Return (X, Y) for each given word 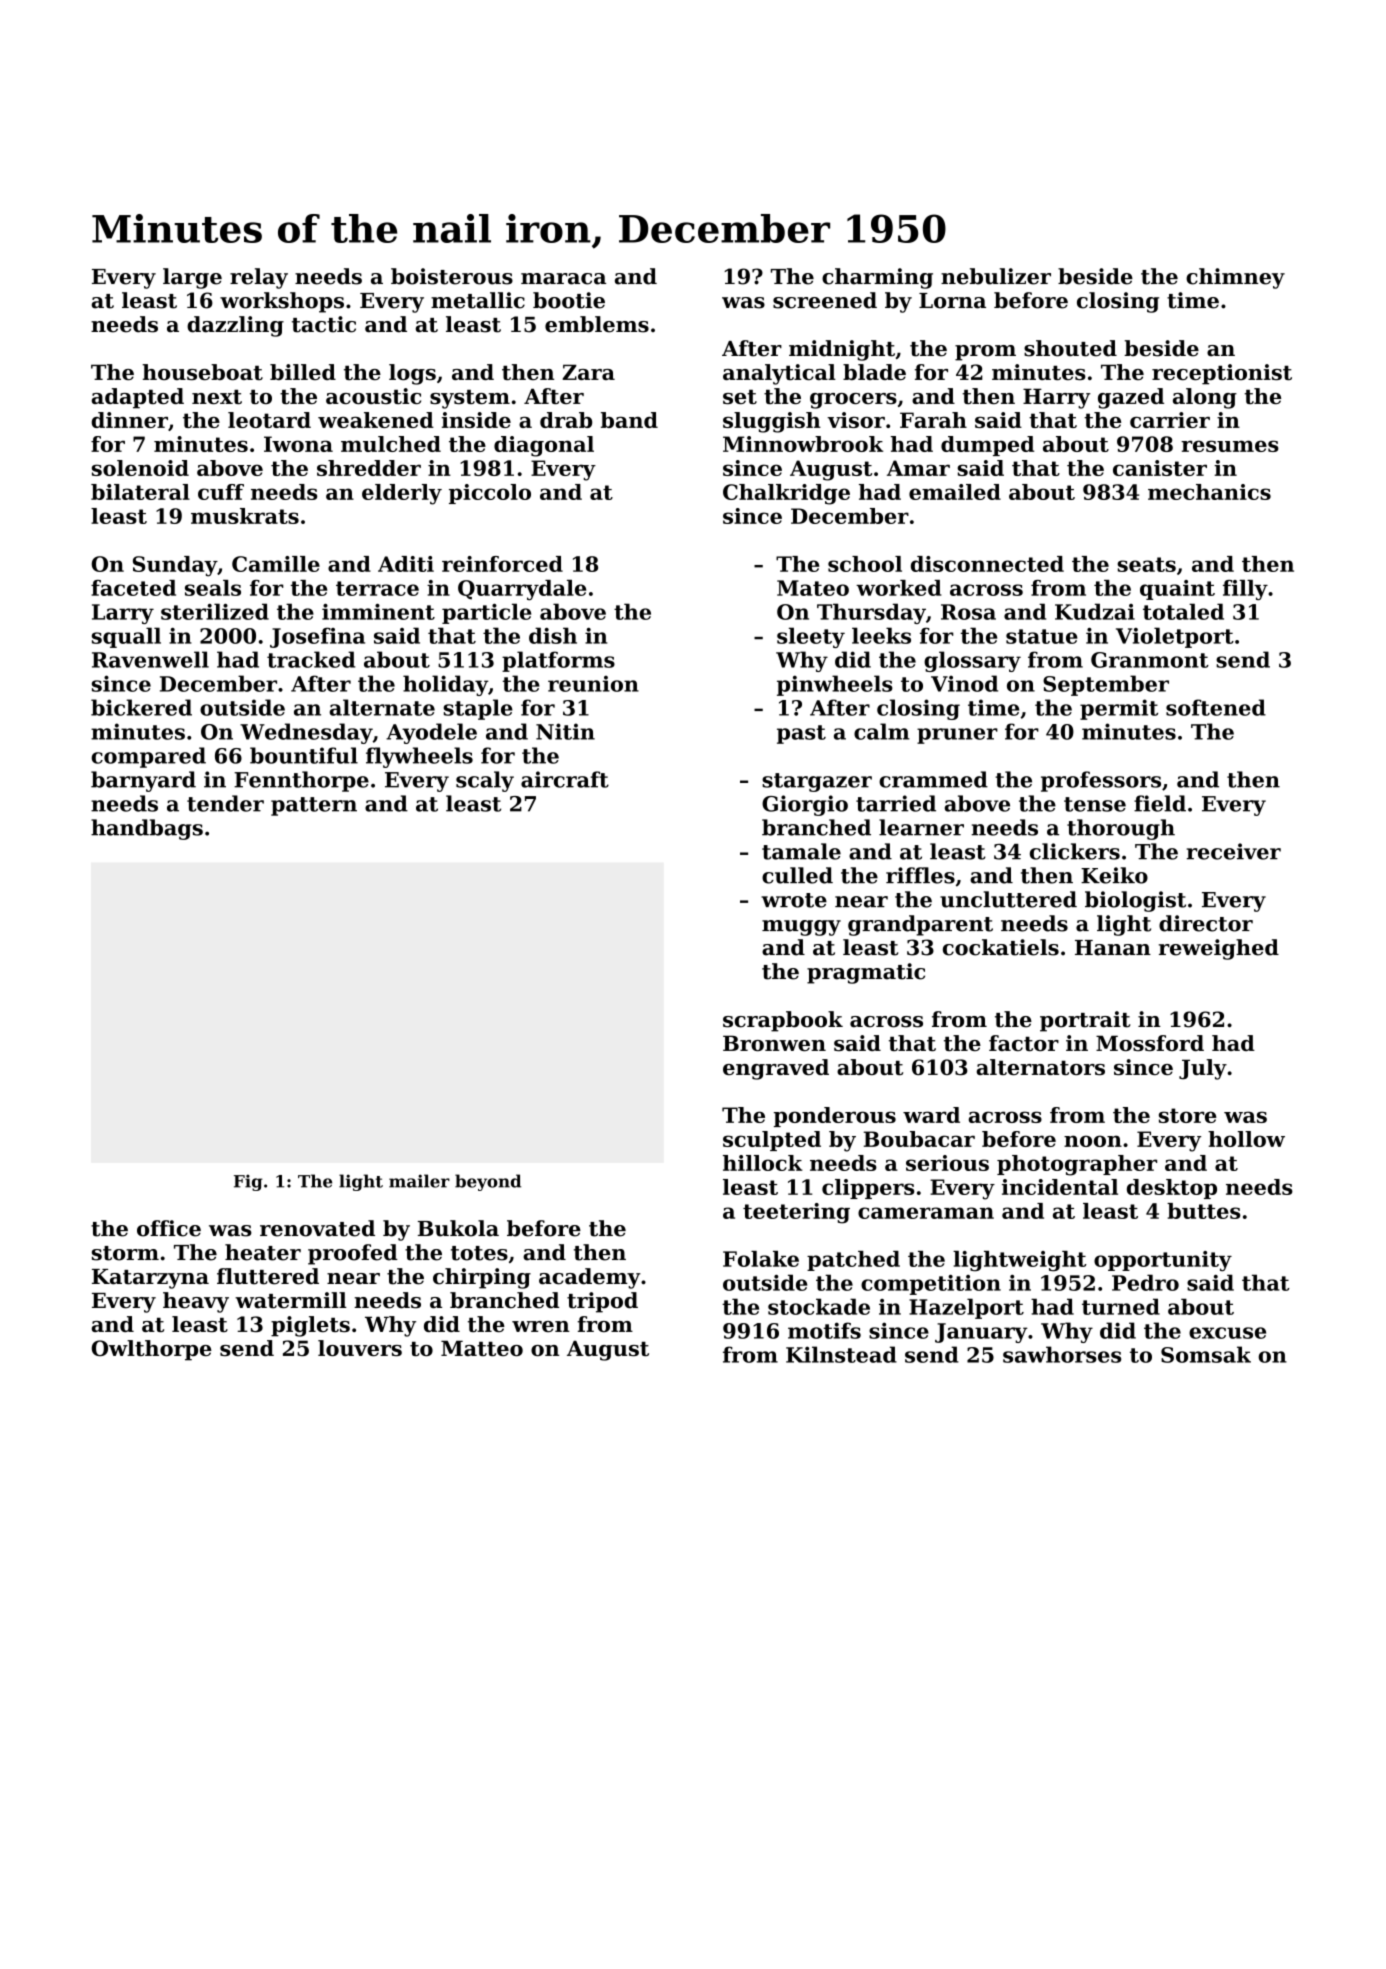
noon (1093, 1141)
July (1203, 1069)
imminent (378, 612)
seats (1146, 564)
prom (985, 353)
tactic (324, 324)
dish (553, 635)
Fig (248, 1182)
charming (877, 278)
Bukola (458, 1228)
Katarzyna (150, 1279)
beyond (488, 1182)
